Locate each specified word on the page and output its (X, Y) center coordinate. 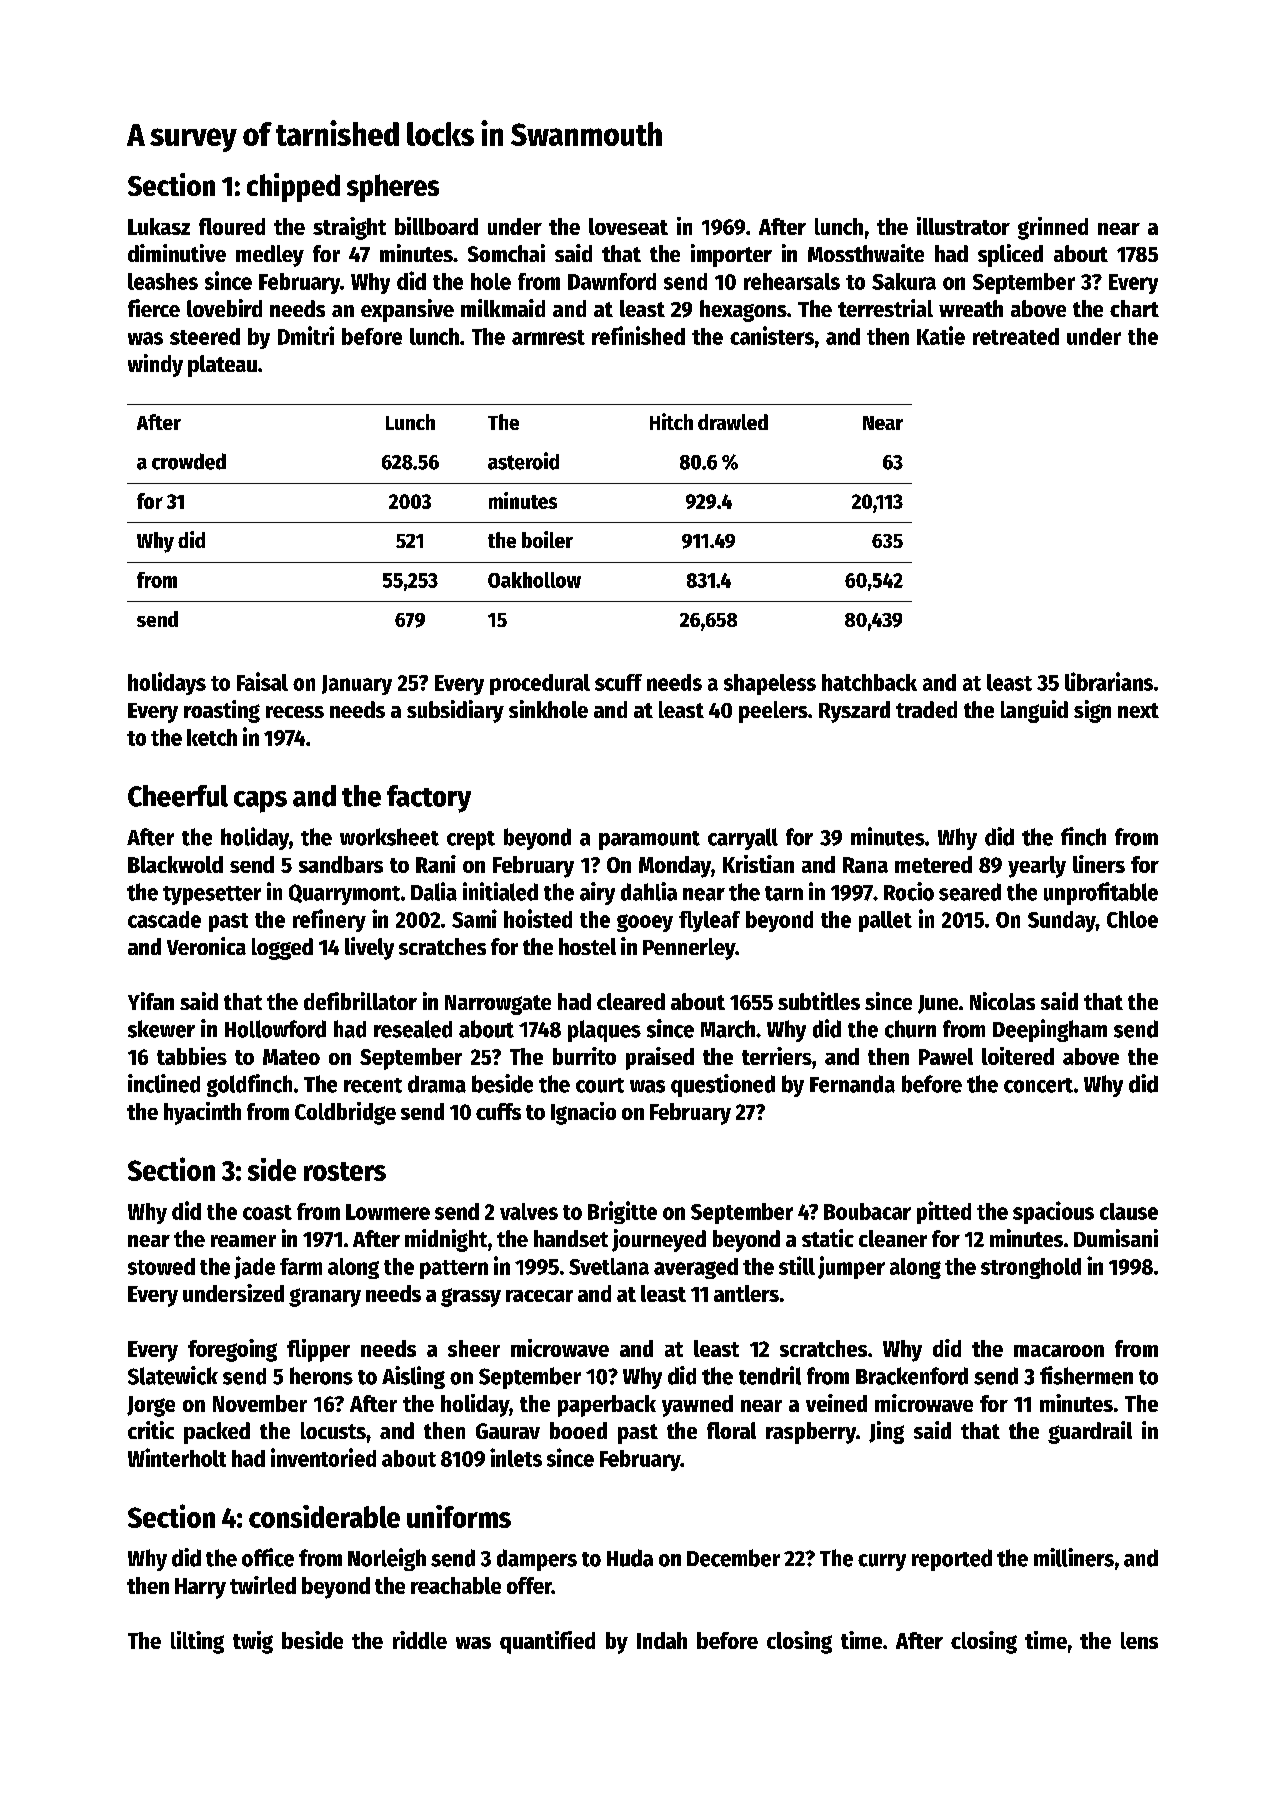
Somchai (506, 253)
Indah (662, 1640)
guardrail (1090, 1432)
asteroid (523, 461)
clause (1129, 1211)
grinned (1053, 228)
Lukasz (159, 226)
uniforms (459, 1516)
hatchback (869, 682)
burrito (584, 1056)
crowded (189, 461)
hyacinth (202, 1113)
